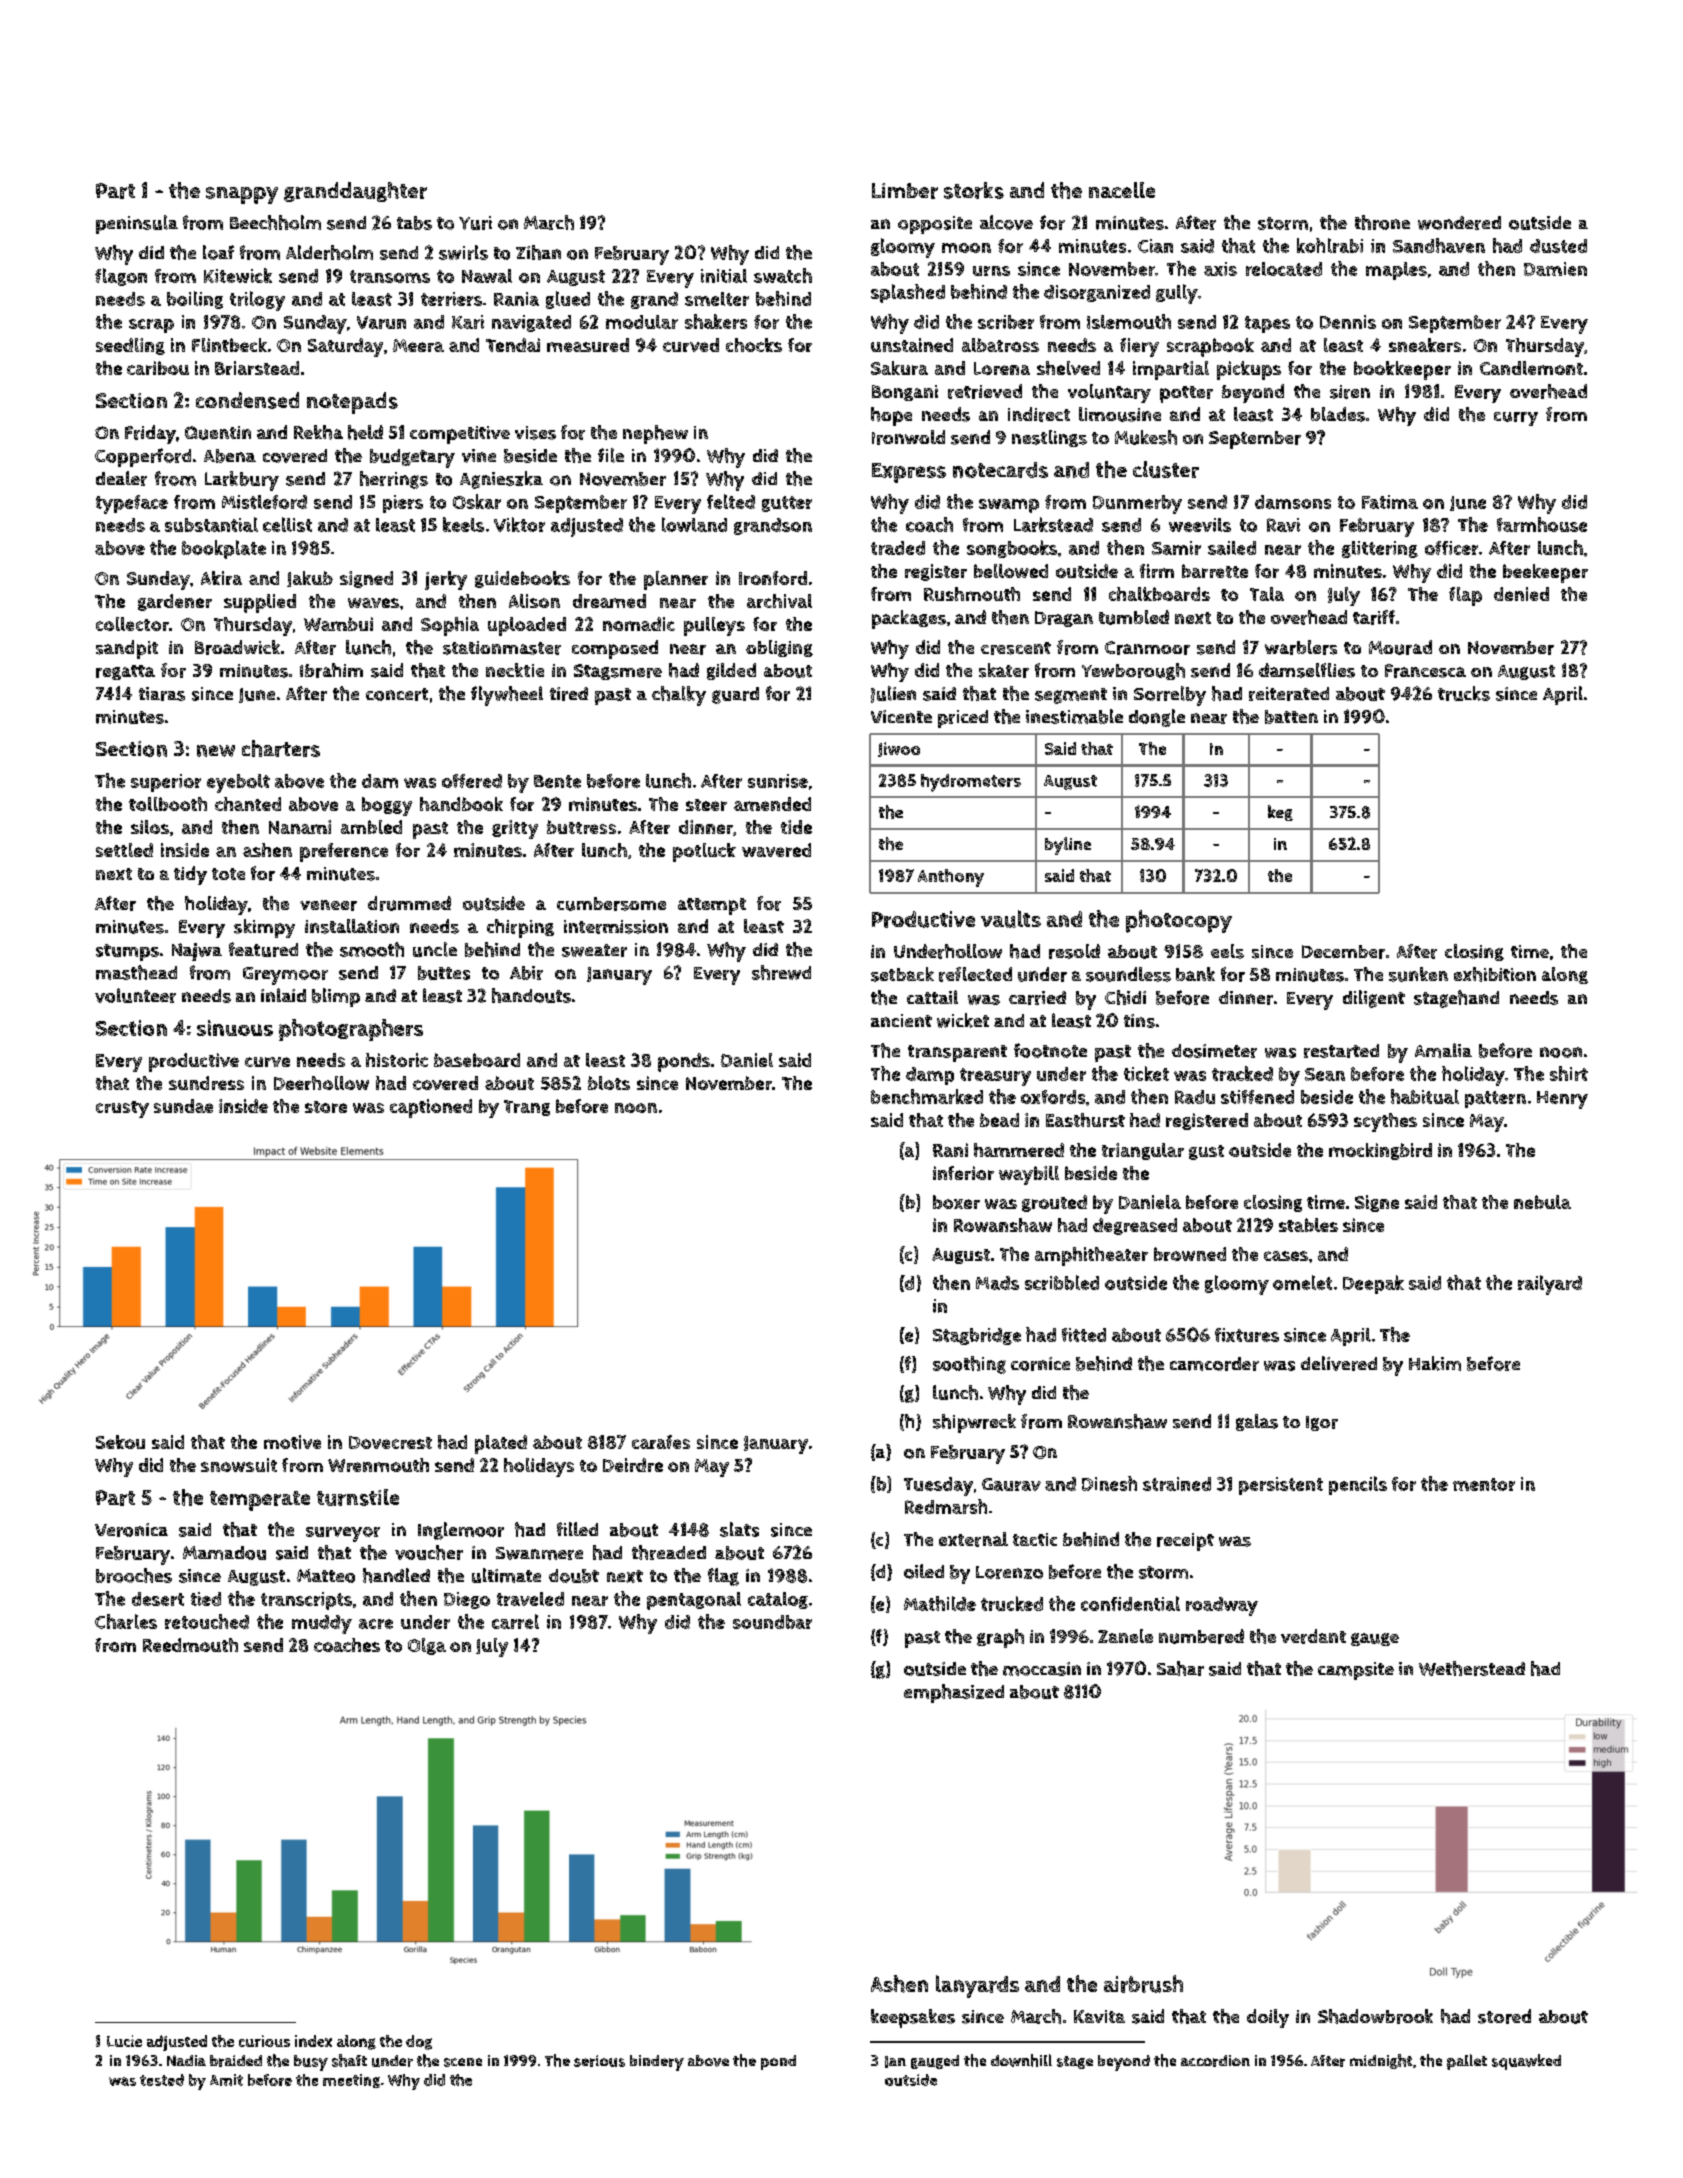 The image size is (1683, 2178). What do you see at coordinates (1280, 813) in the screenshot?
I see `keg` at bounding box center [1280, 813].
